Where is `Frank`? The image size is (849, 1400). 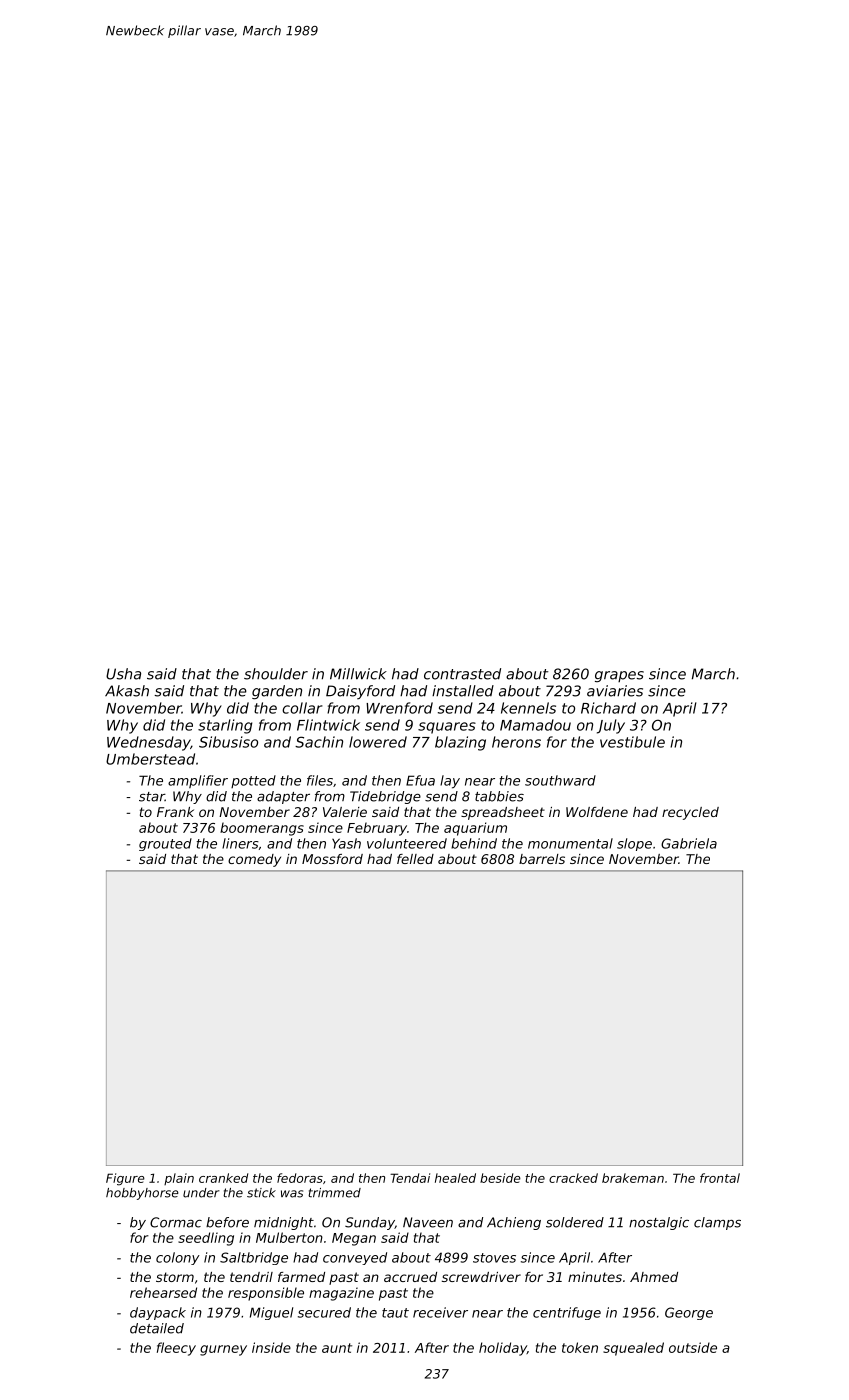
Frank is located at coordinates (175, 812).
